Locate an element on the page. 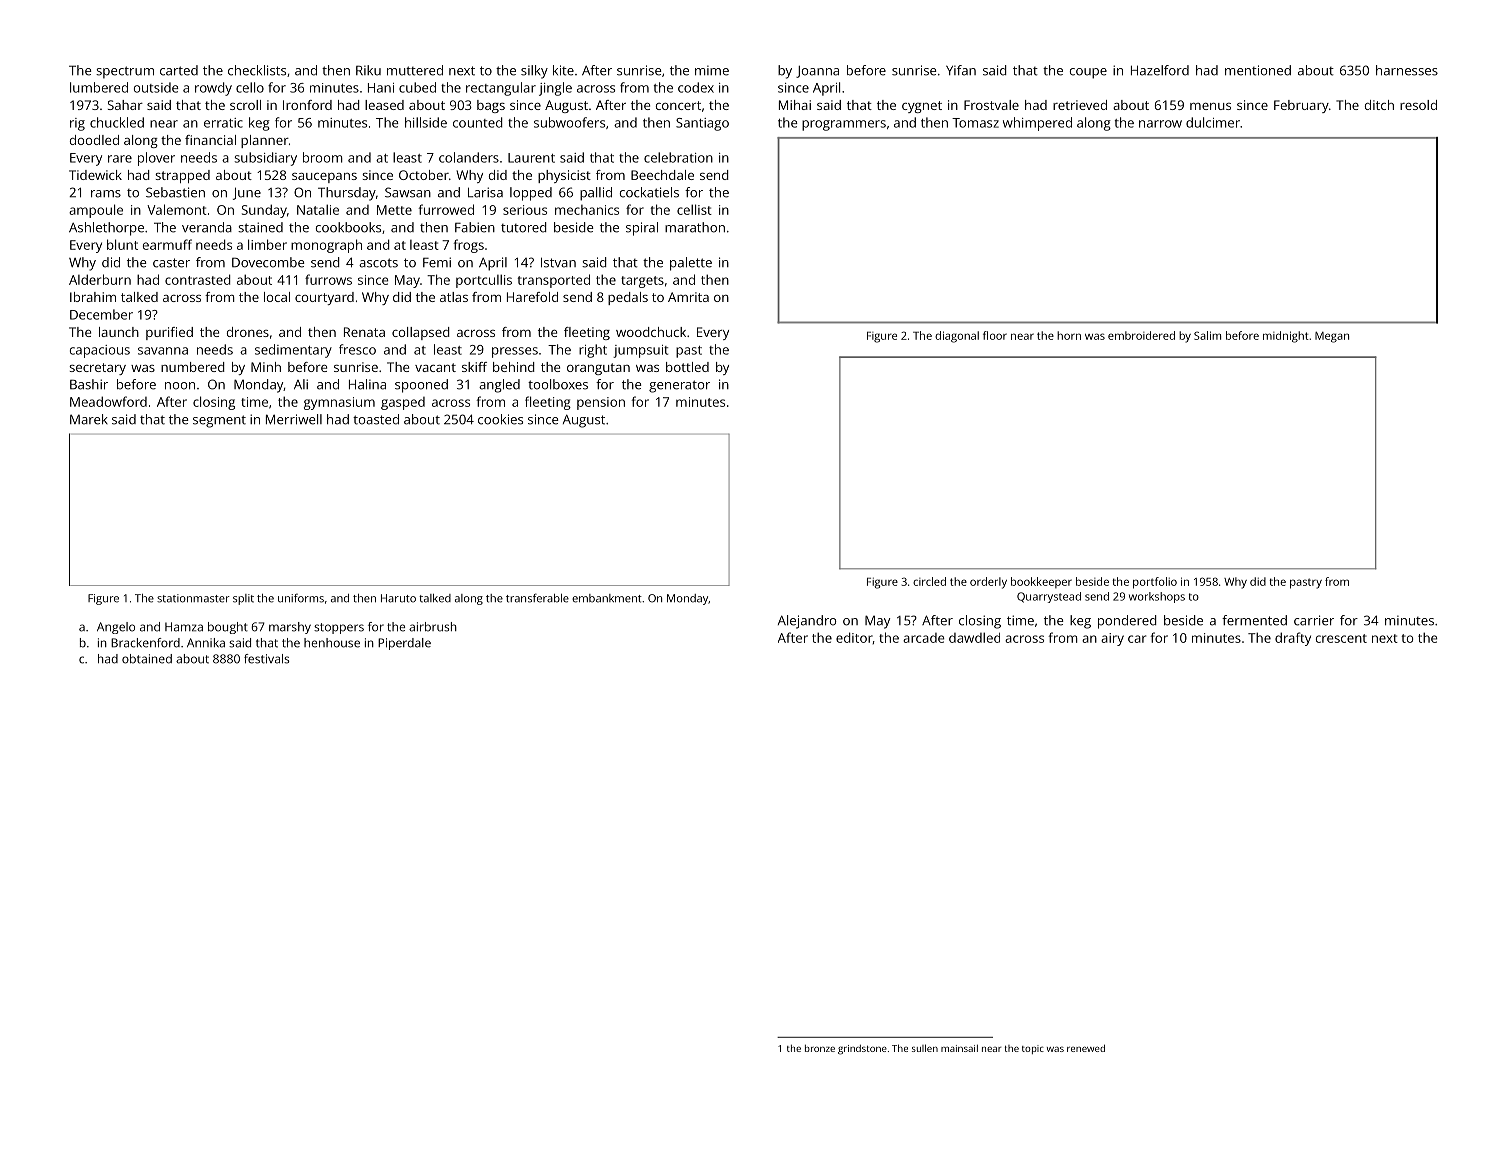 The height and width of the page is (1165, 1507). obtained is located at coordinates (147, 659).
